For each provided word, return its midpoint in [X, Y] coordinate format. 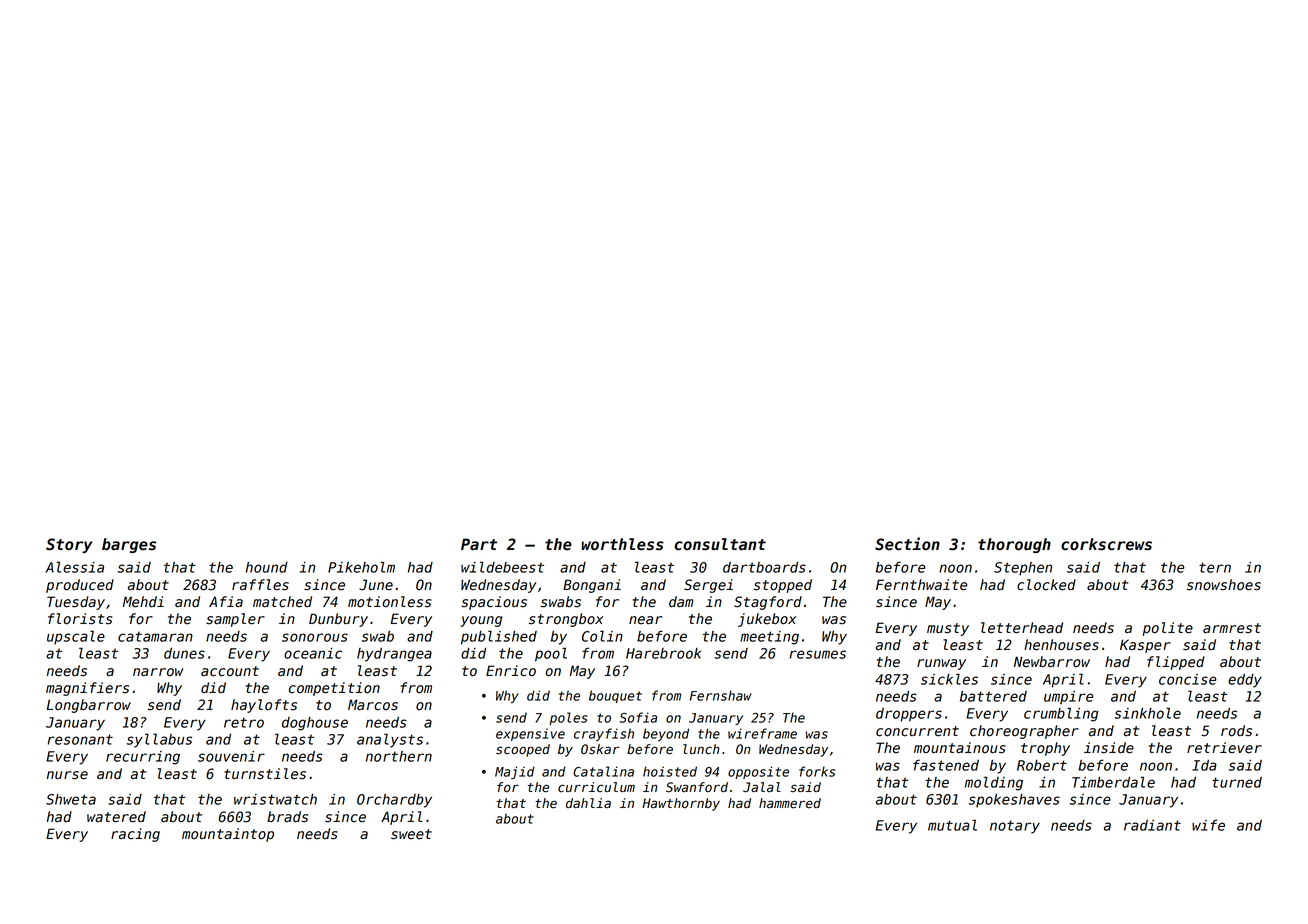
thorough [1014, 545]
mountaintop [228, 835]
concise [1187, 679]
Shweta [71, 799]
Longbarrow [89, 706]
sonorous [315, 637]
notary [1015, 827]
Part [479, 544]
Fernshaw [721, 695]
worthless [623, 544]
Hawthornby [681, 804]
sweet [411, 834]
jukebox [767, 620]
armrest [1232, 628]
